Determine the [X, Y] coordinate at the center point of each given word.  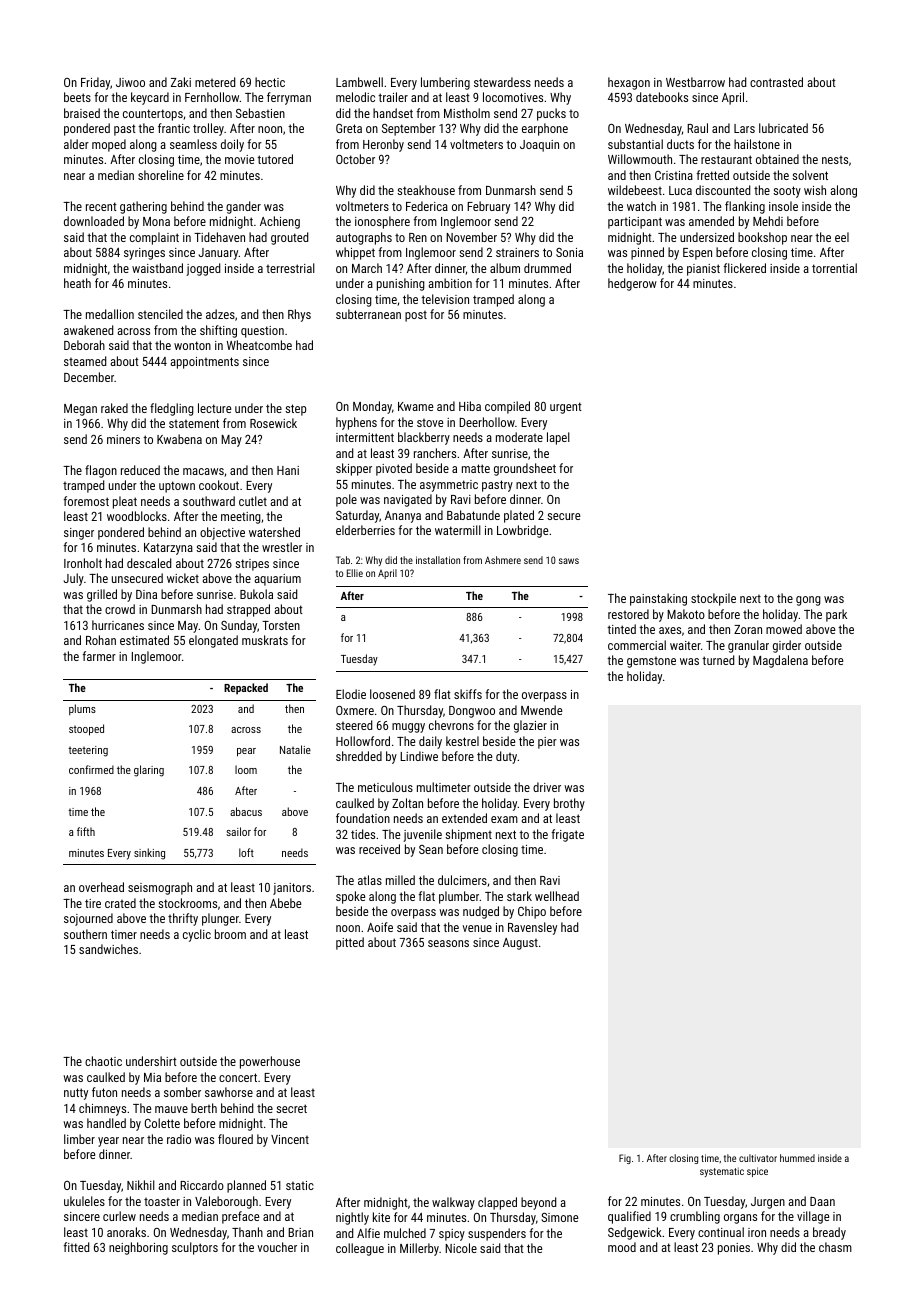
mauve [171, 1109]
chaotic [103, 1061]
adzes [220, 314]
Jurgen [768, 1203]
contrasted [776, 82]
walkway [453, 1203]
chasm [835, 1247]
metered [215, 82]
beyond [538, 1203]
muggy [408, 728]
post [416, 316]
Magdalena [780, 661]
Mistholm [467, 113]
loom [246, 769]
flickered [745, 268]
